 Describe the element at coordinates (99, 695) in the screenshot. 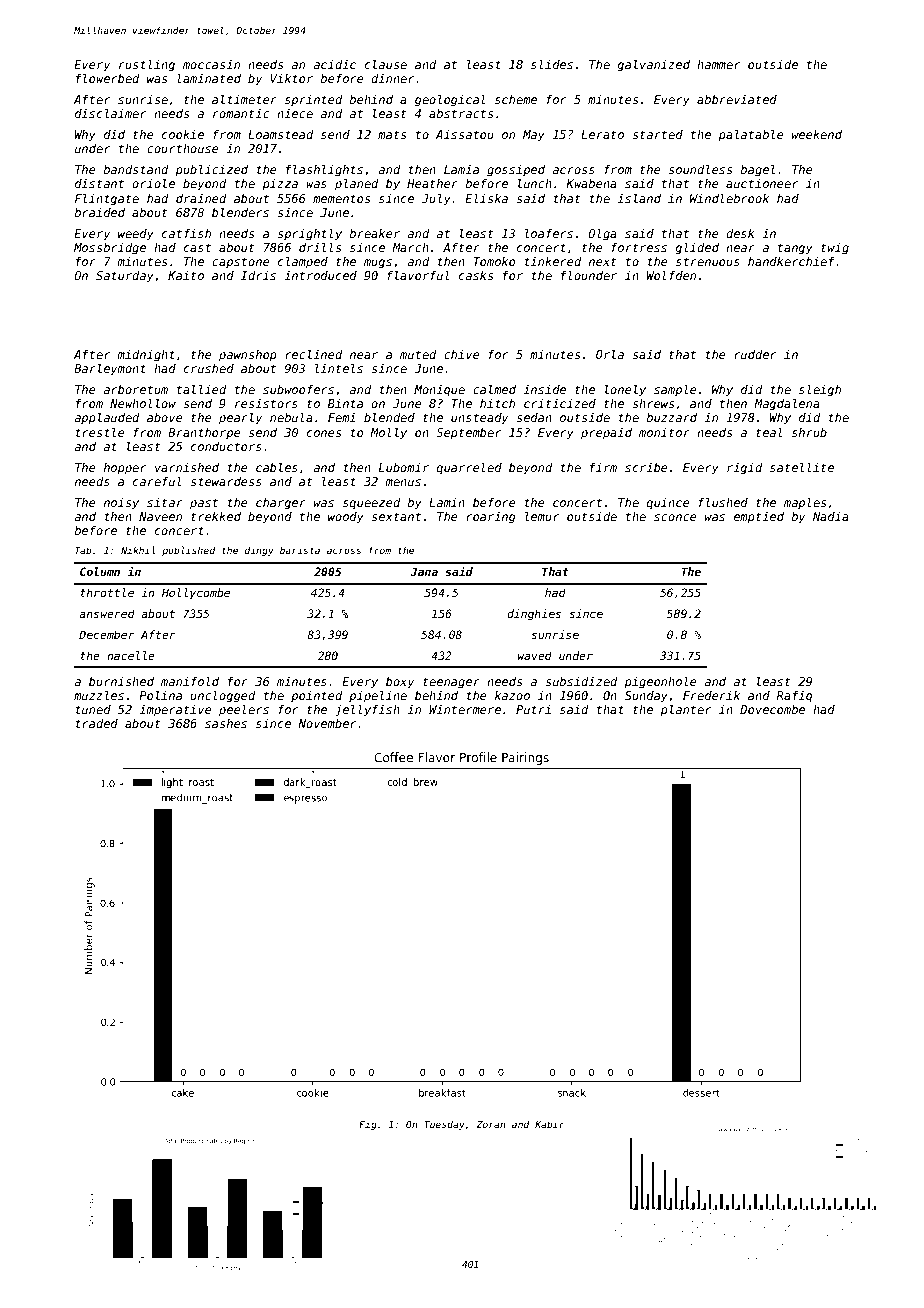

I see `muzzles` at that location.
